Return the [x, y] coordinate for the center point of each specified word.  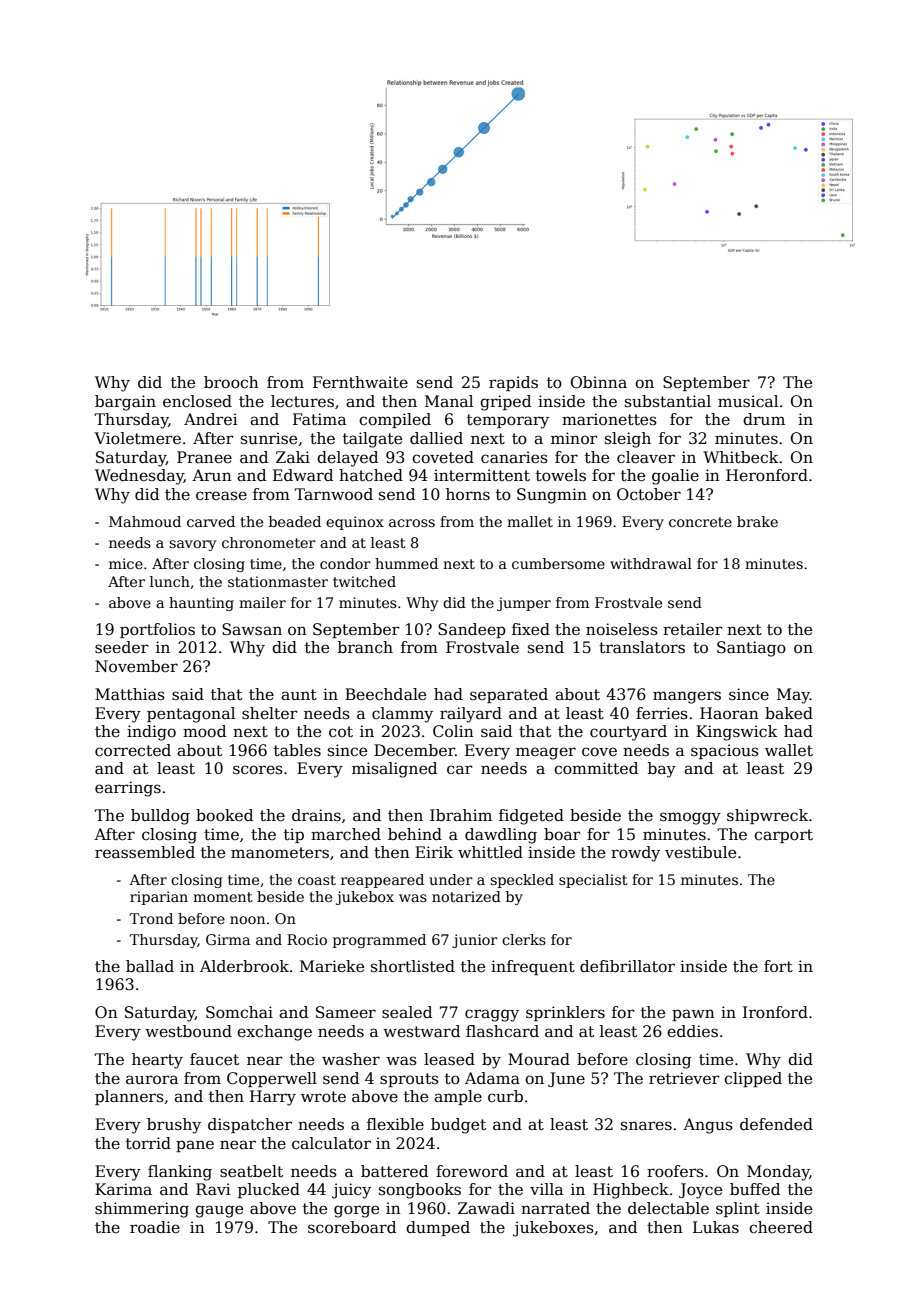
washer [351, 1059]
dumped [438, 1228]
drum [764, 419]
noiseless [622, 629]
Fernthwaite [360, 382]
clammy [402, 715]
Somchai [239, 1012]
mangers [687, 697]
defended [776, 1124]
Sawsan [252, 629]
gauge [219, 1211]
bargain [125, 403]
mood [204, 731]
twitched [364, 581]
